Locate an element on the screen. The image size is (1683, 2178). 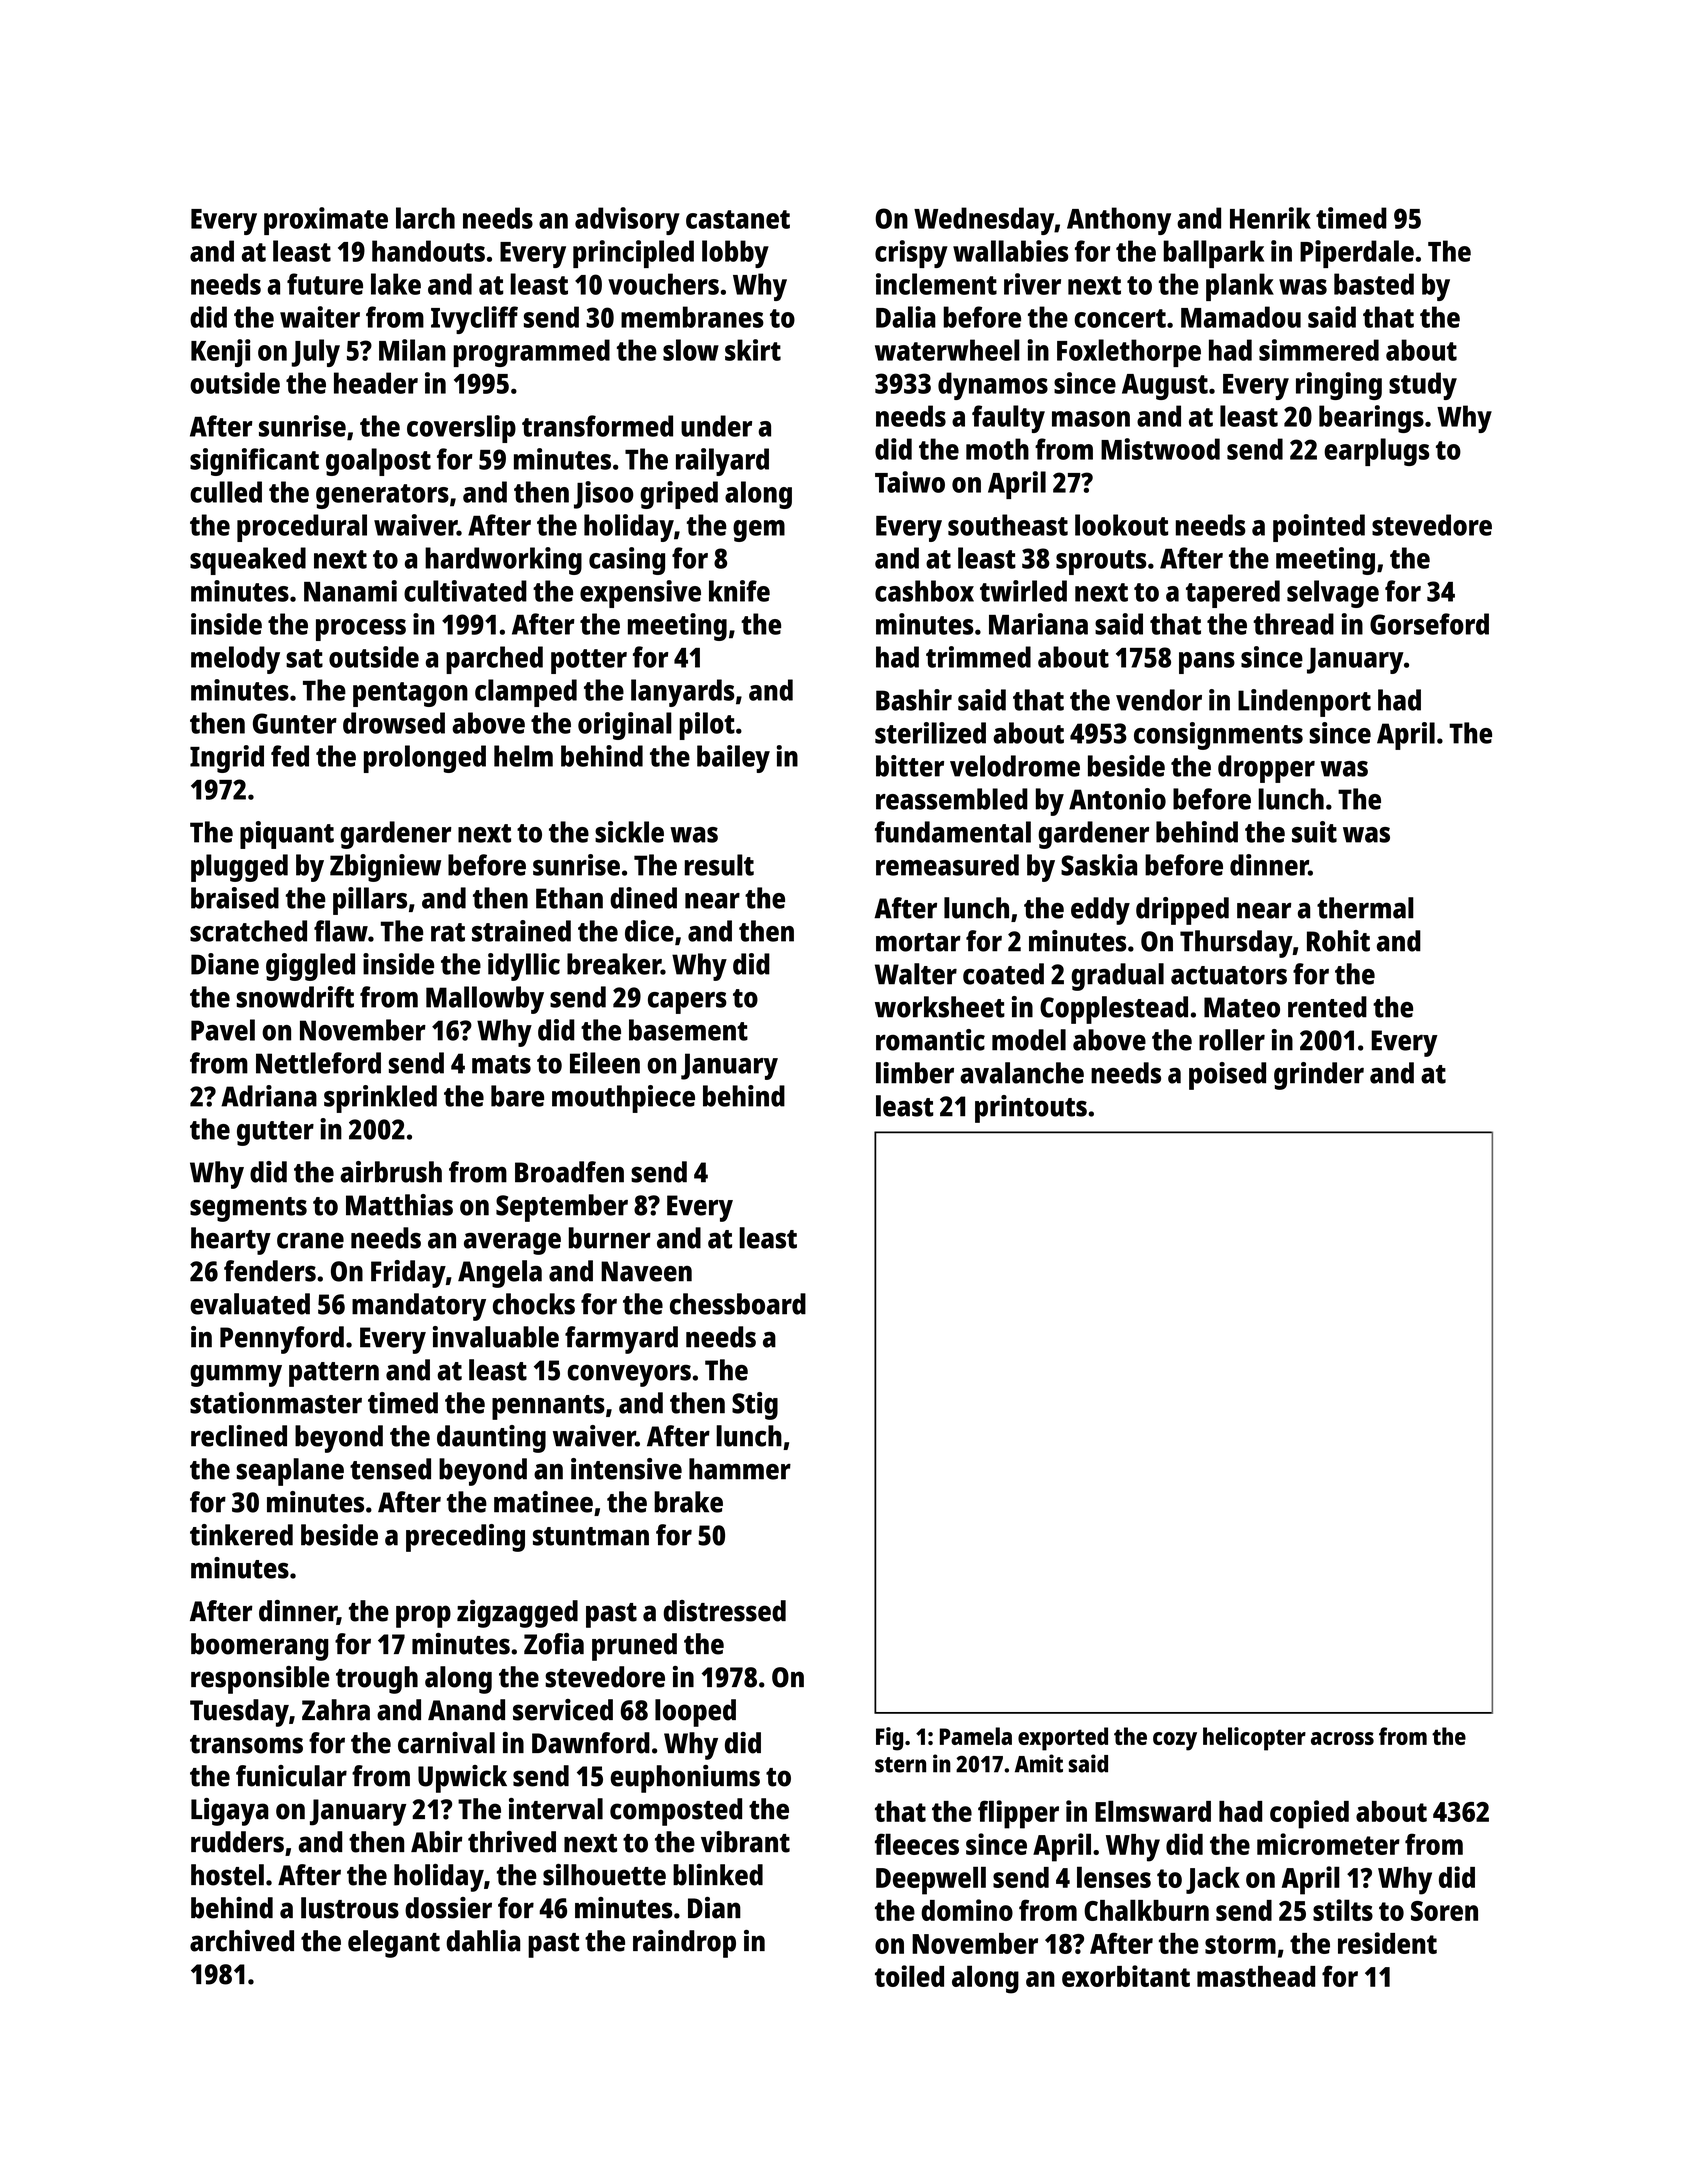
Anthony is located at coordinates (1119, 221).
